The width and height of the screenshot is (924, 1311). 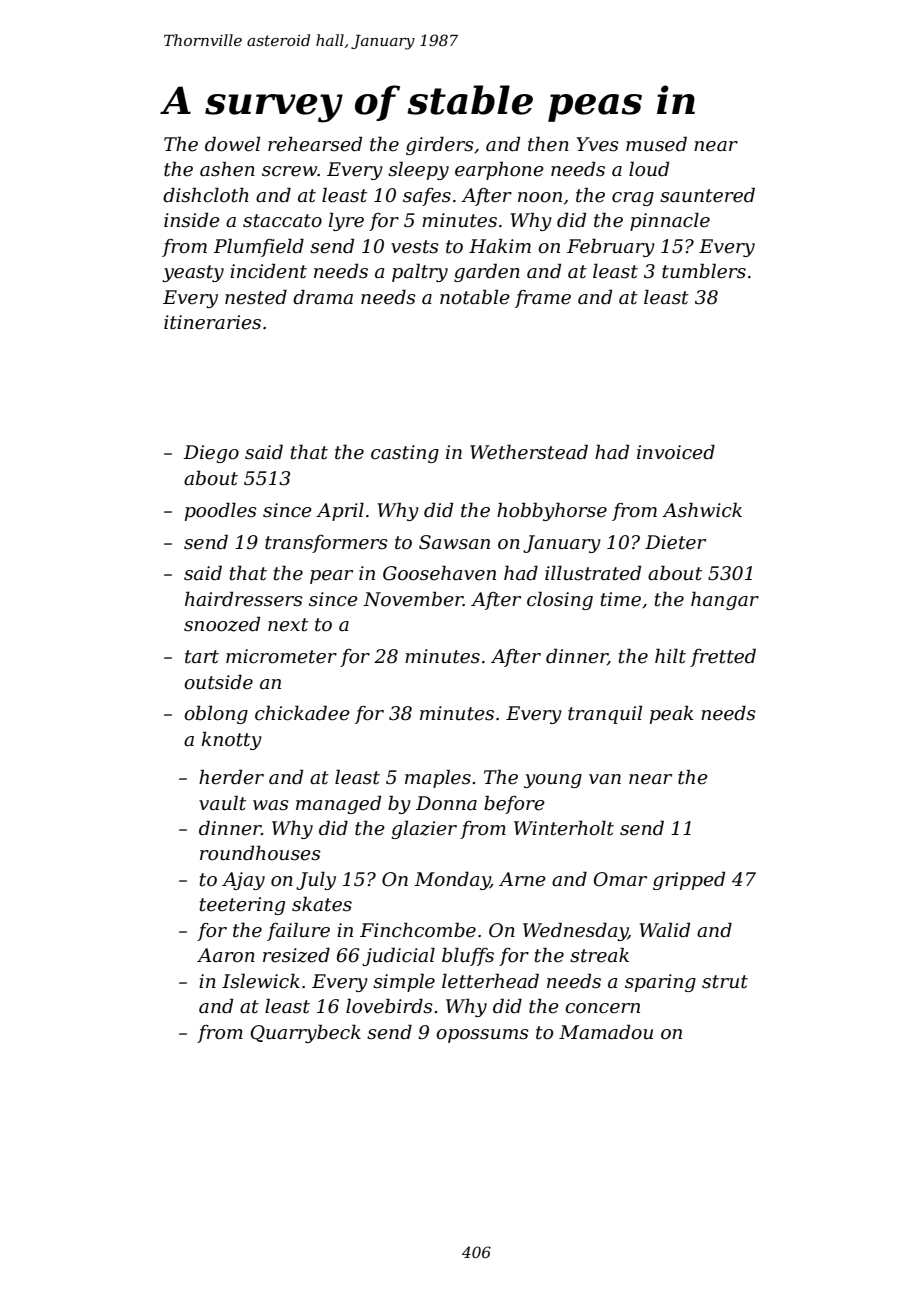 What do you see at coordinates (475, 297) in the screenshot?
I see `notable` at bounding box center [475, 297].
